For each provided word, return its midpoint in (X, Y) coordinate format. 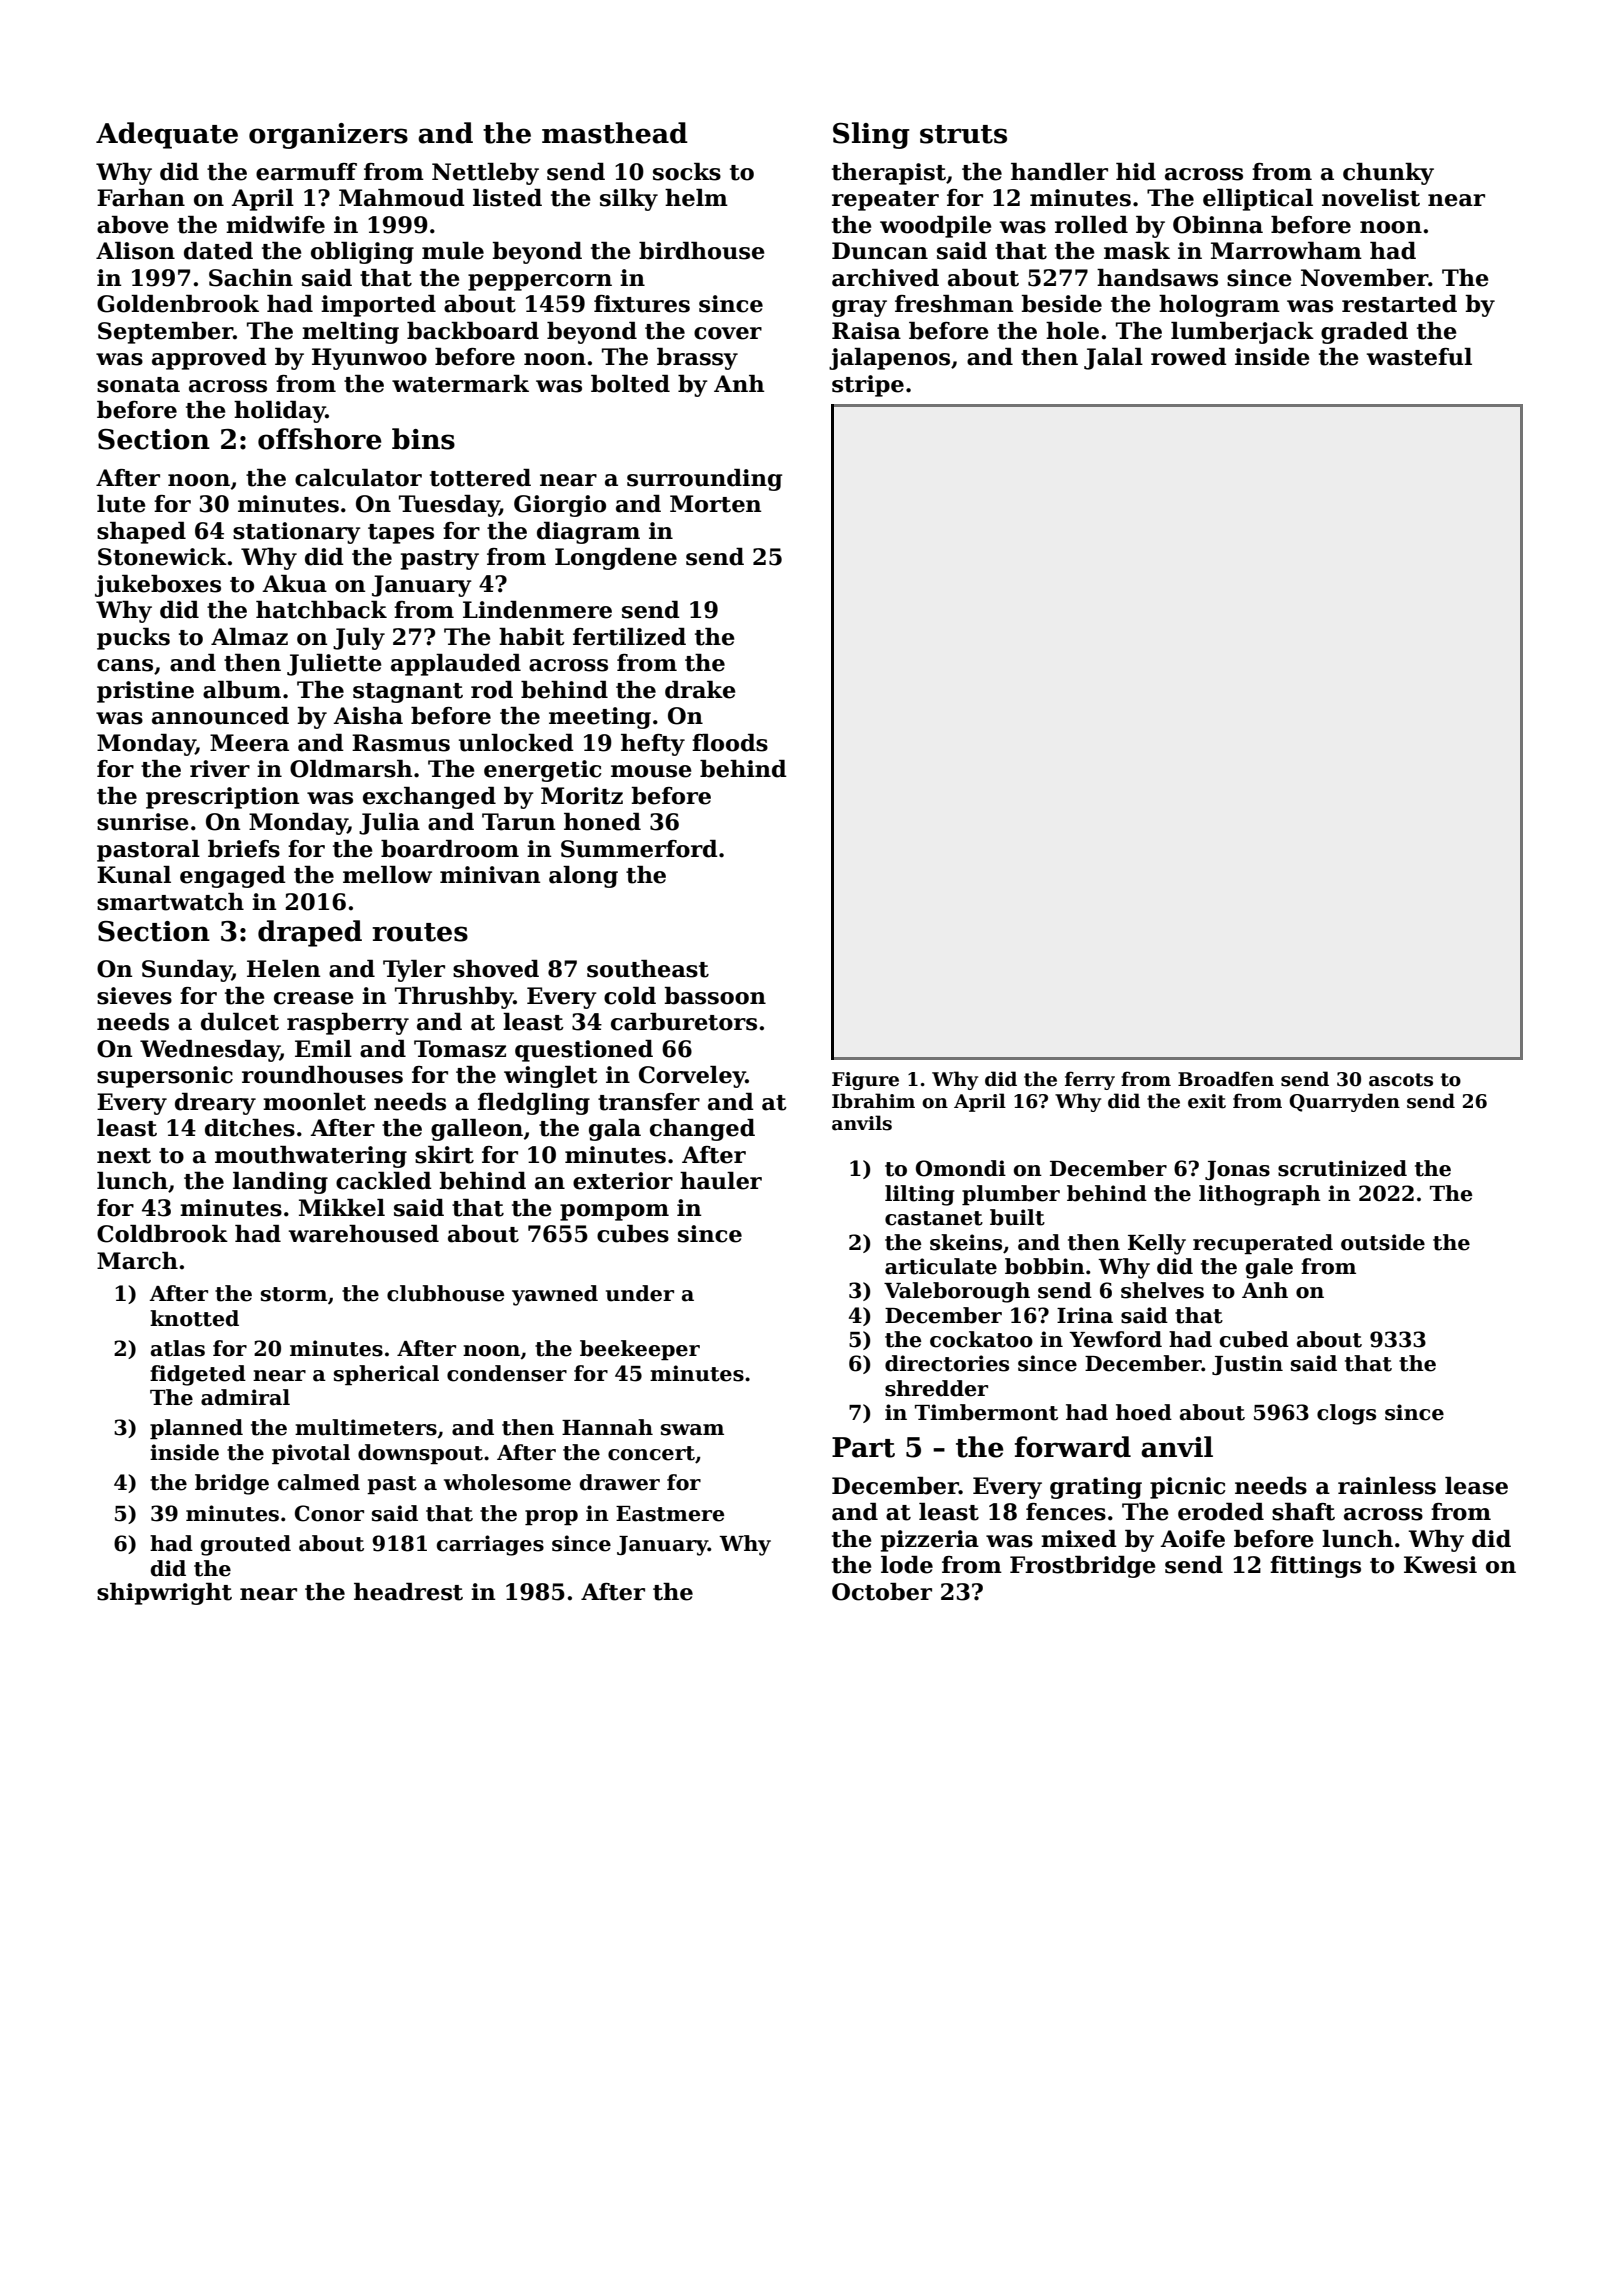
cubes (633, 1234)
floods (730, 743)
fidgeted (198, 1375)
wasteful (1419, 357)
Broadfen (1226, 1079)
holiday (280, 412)
